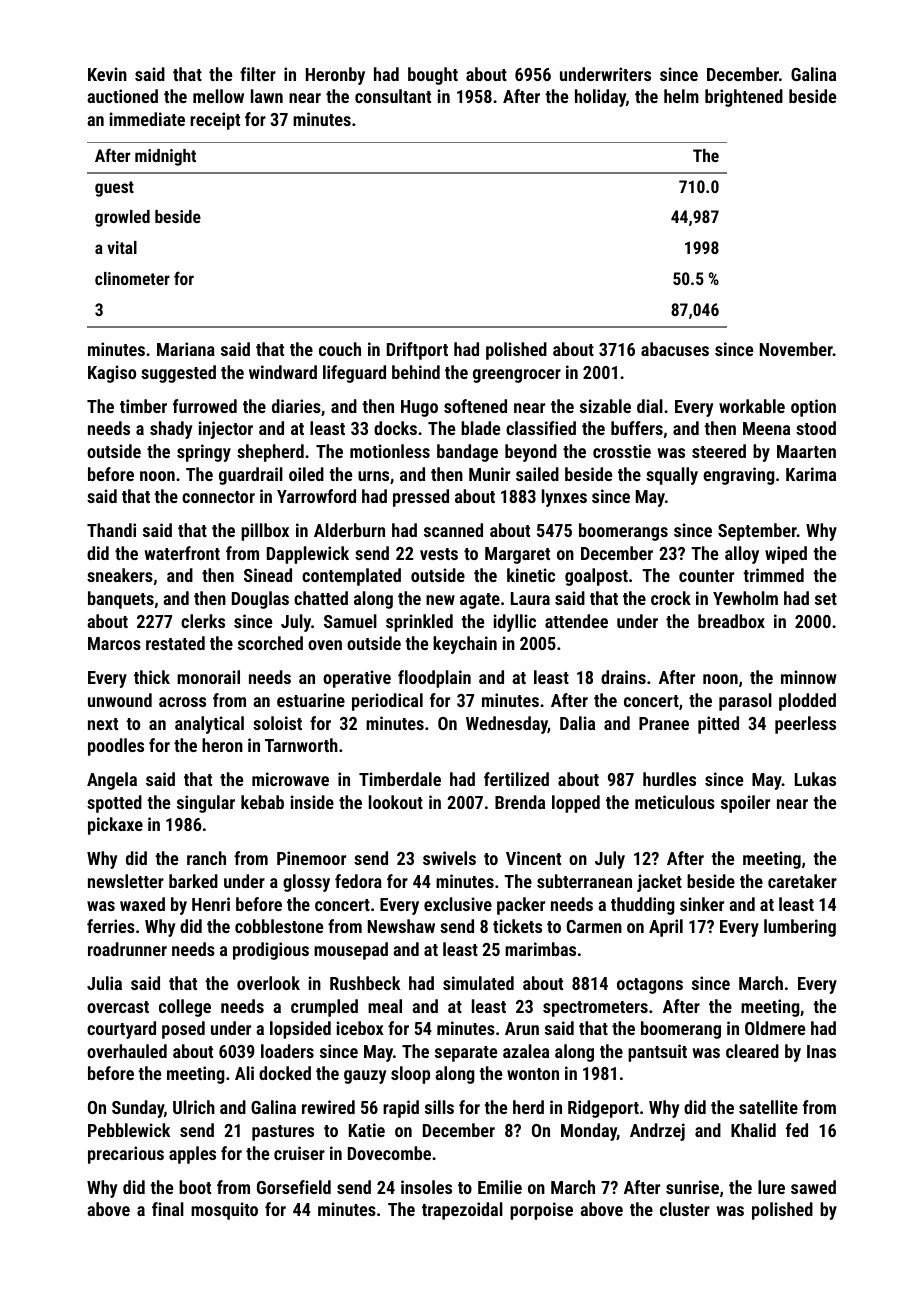 This screenshot has width=924, height=1308. Describe the element at coordinates (805, 725) in the screenshot. I see `peerless` at that location.
